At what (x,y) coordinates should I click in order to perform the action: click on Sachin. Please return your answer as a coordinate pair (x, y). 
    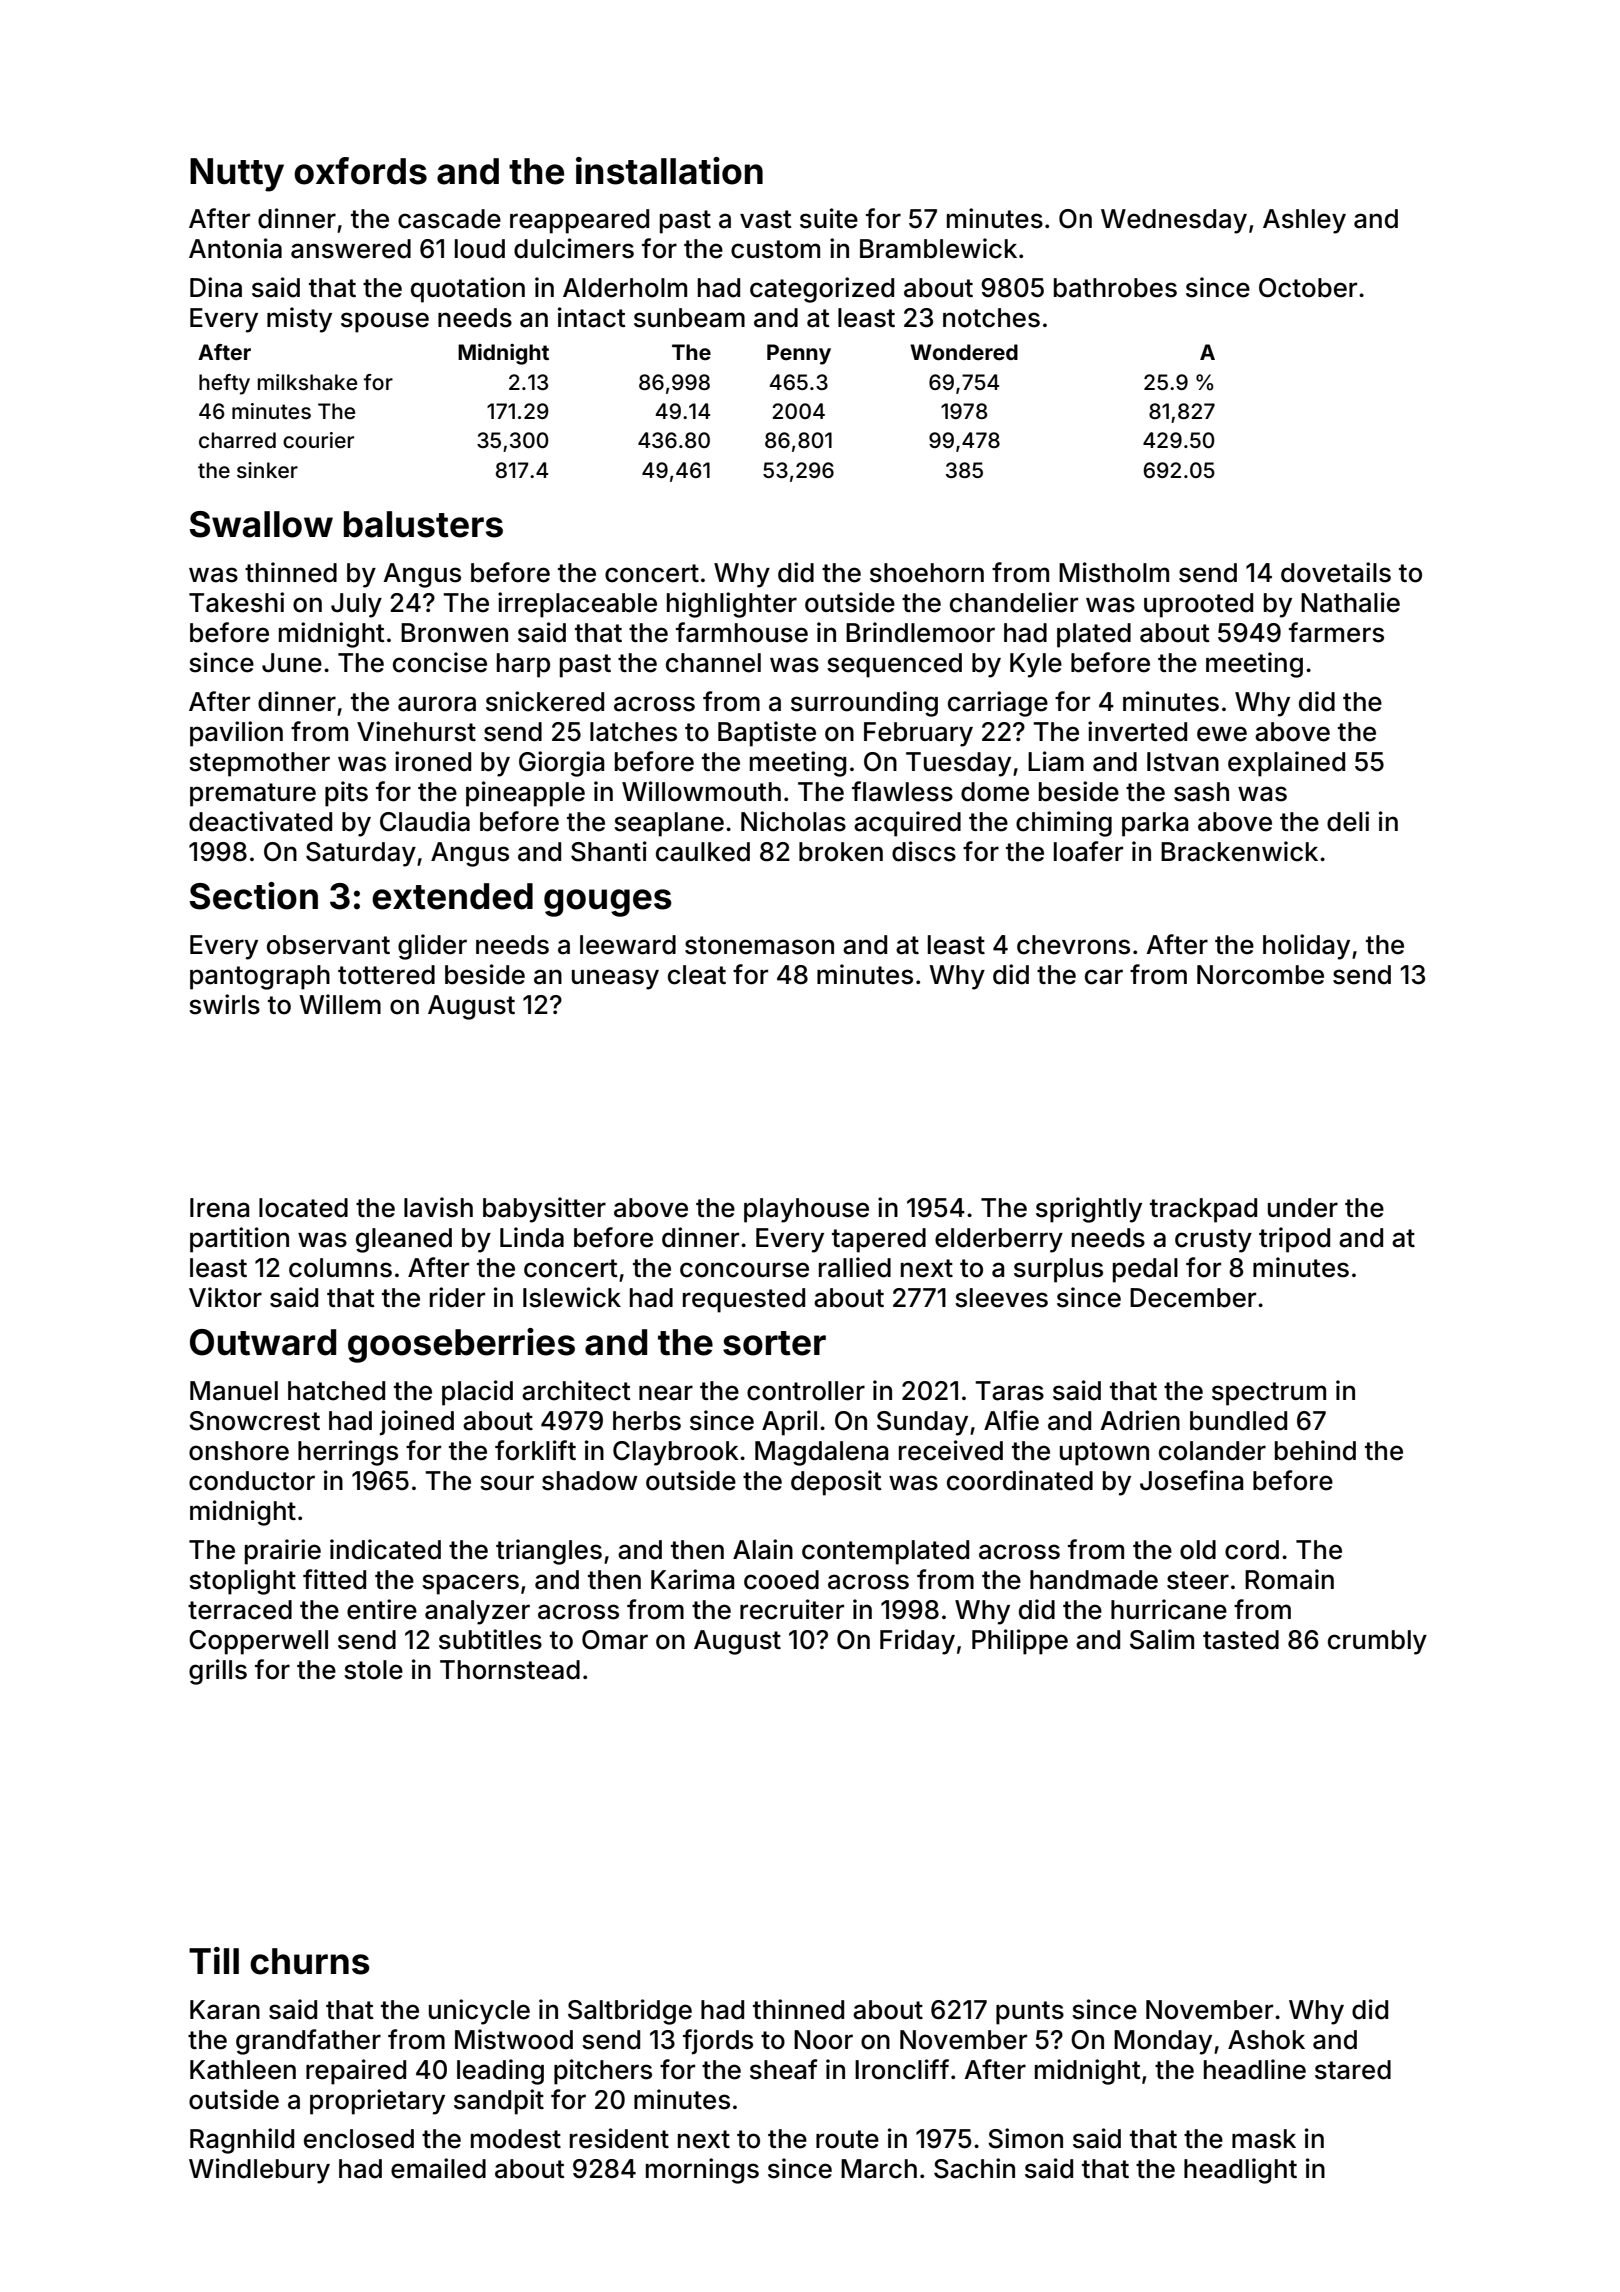
    Looking at the image, I should click on (974, 2168).
